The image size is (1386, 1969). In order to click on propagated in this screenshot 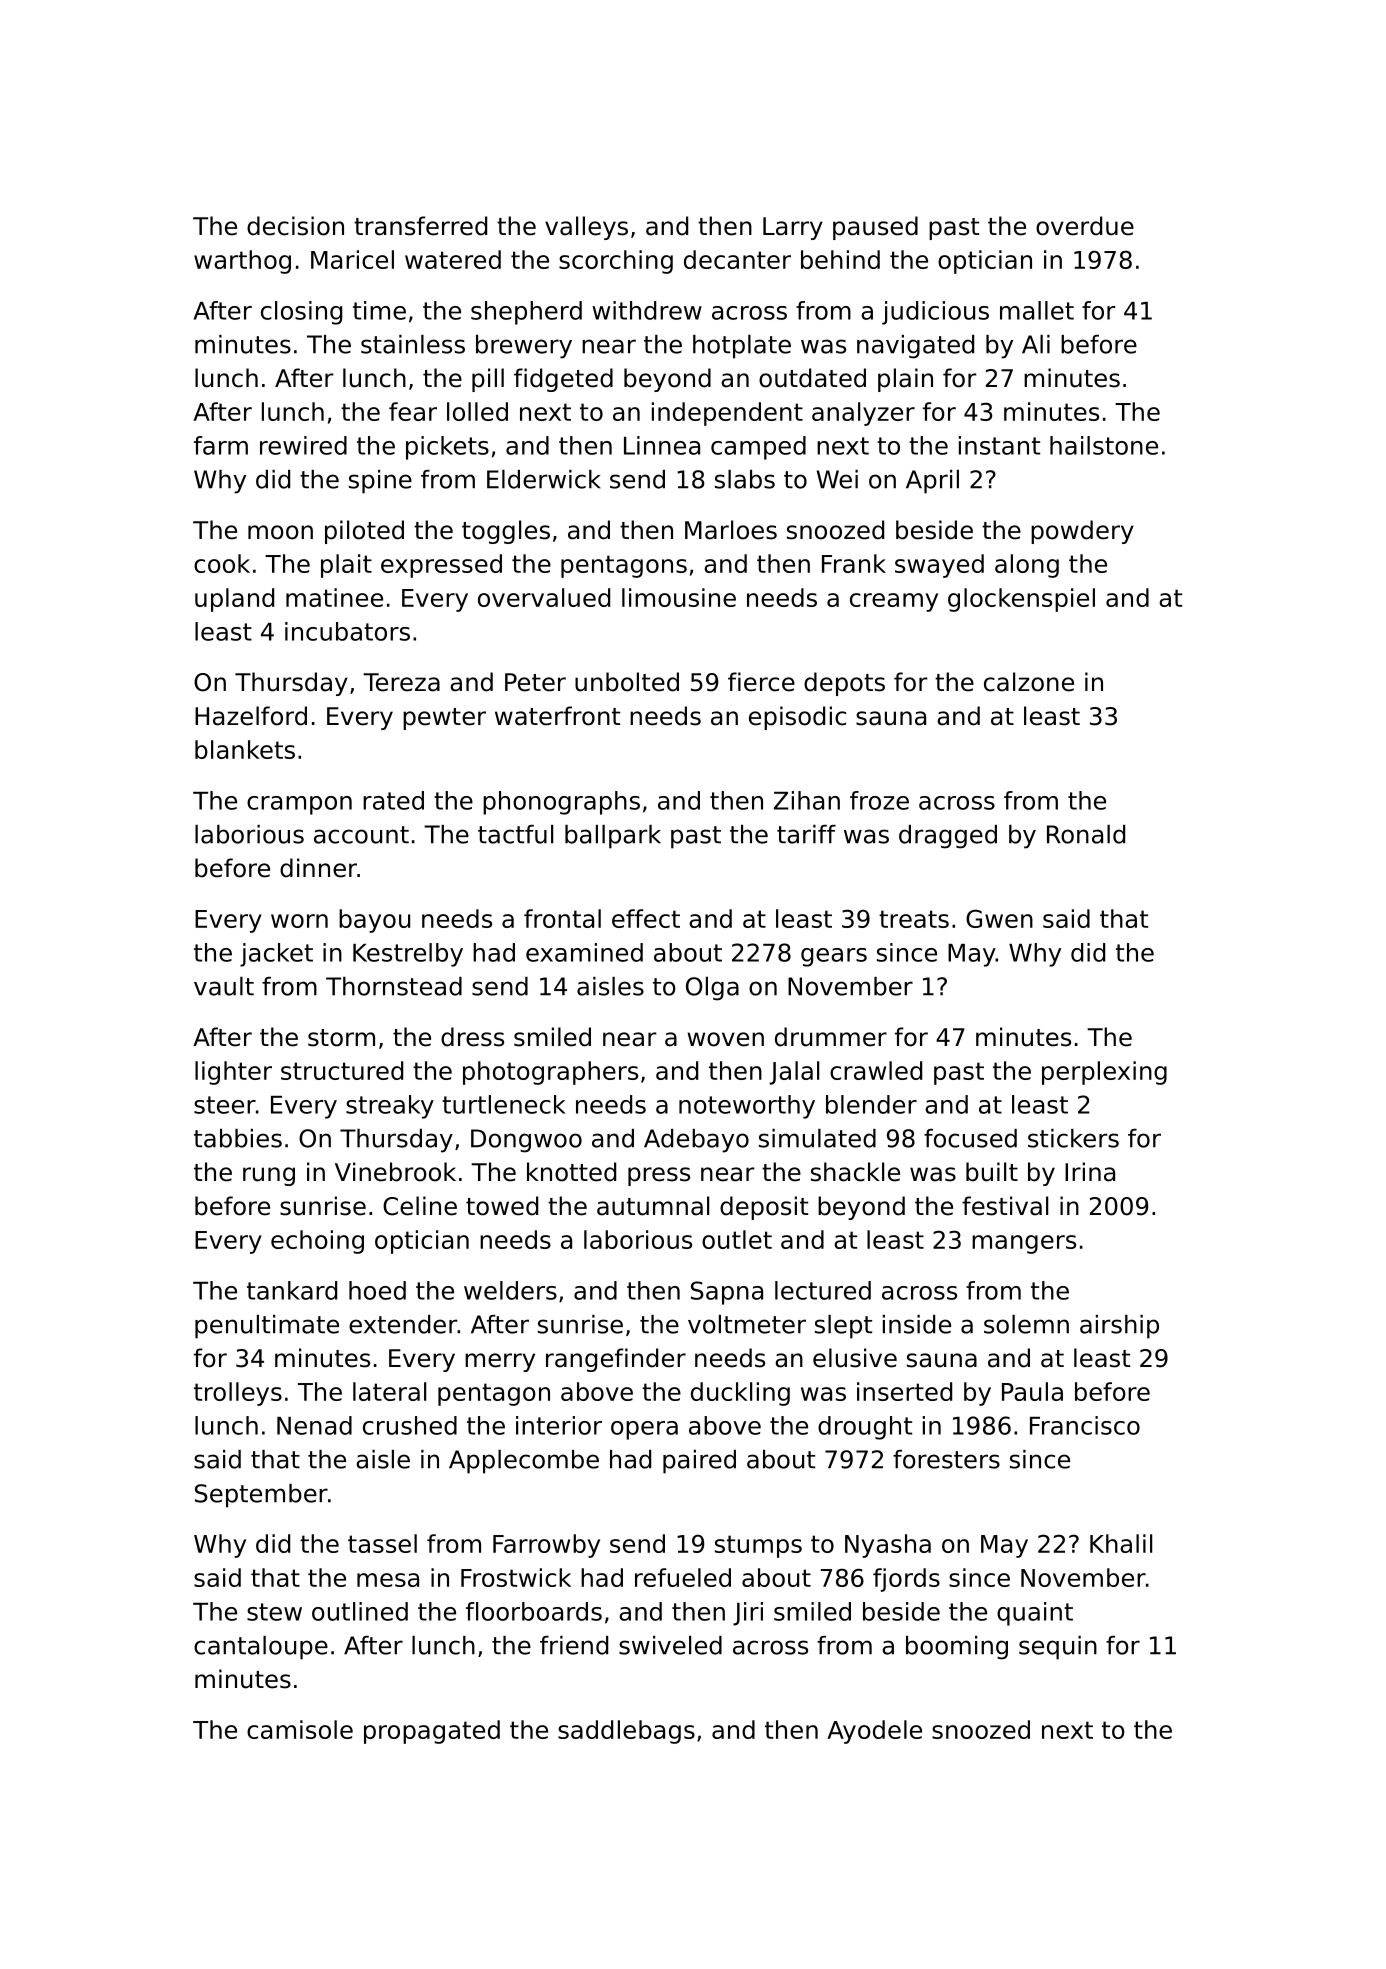, I will do `click(432, 1732)`.
